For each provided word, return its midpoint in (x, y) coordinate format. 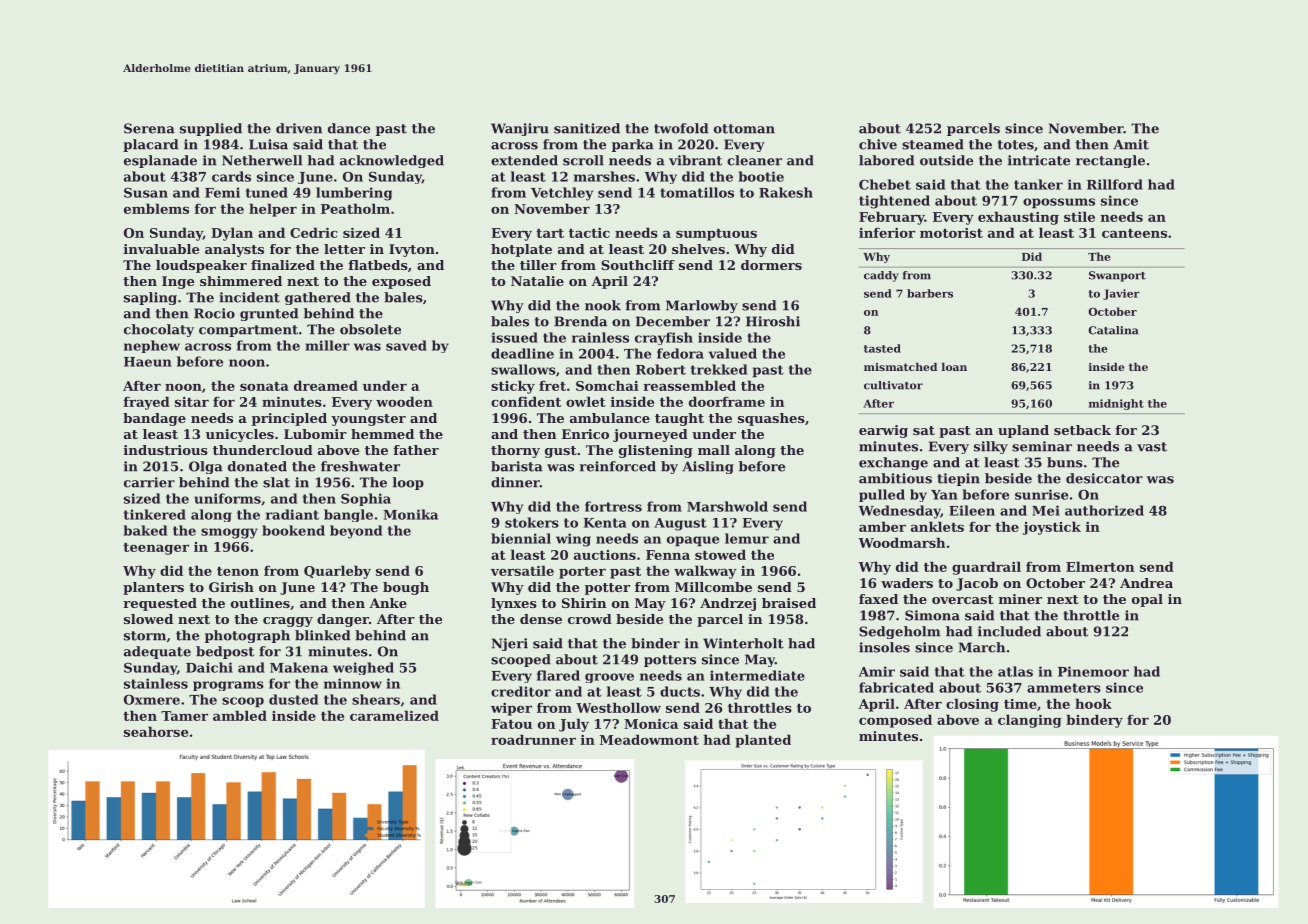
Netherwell (262, 160)
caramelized (394, 715)
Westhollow (618, 707)
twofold (681, 128)
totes (1015, 145)
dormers (771, 265)
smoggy (229, 533)
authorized (1104, 510)
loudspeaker (201, 266)
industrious (166, 450)
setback (1082, 430)
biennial (521, 538)
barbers (930, 293)
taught (679, 419)
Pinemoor (1093, 671)
